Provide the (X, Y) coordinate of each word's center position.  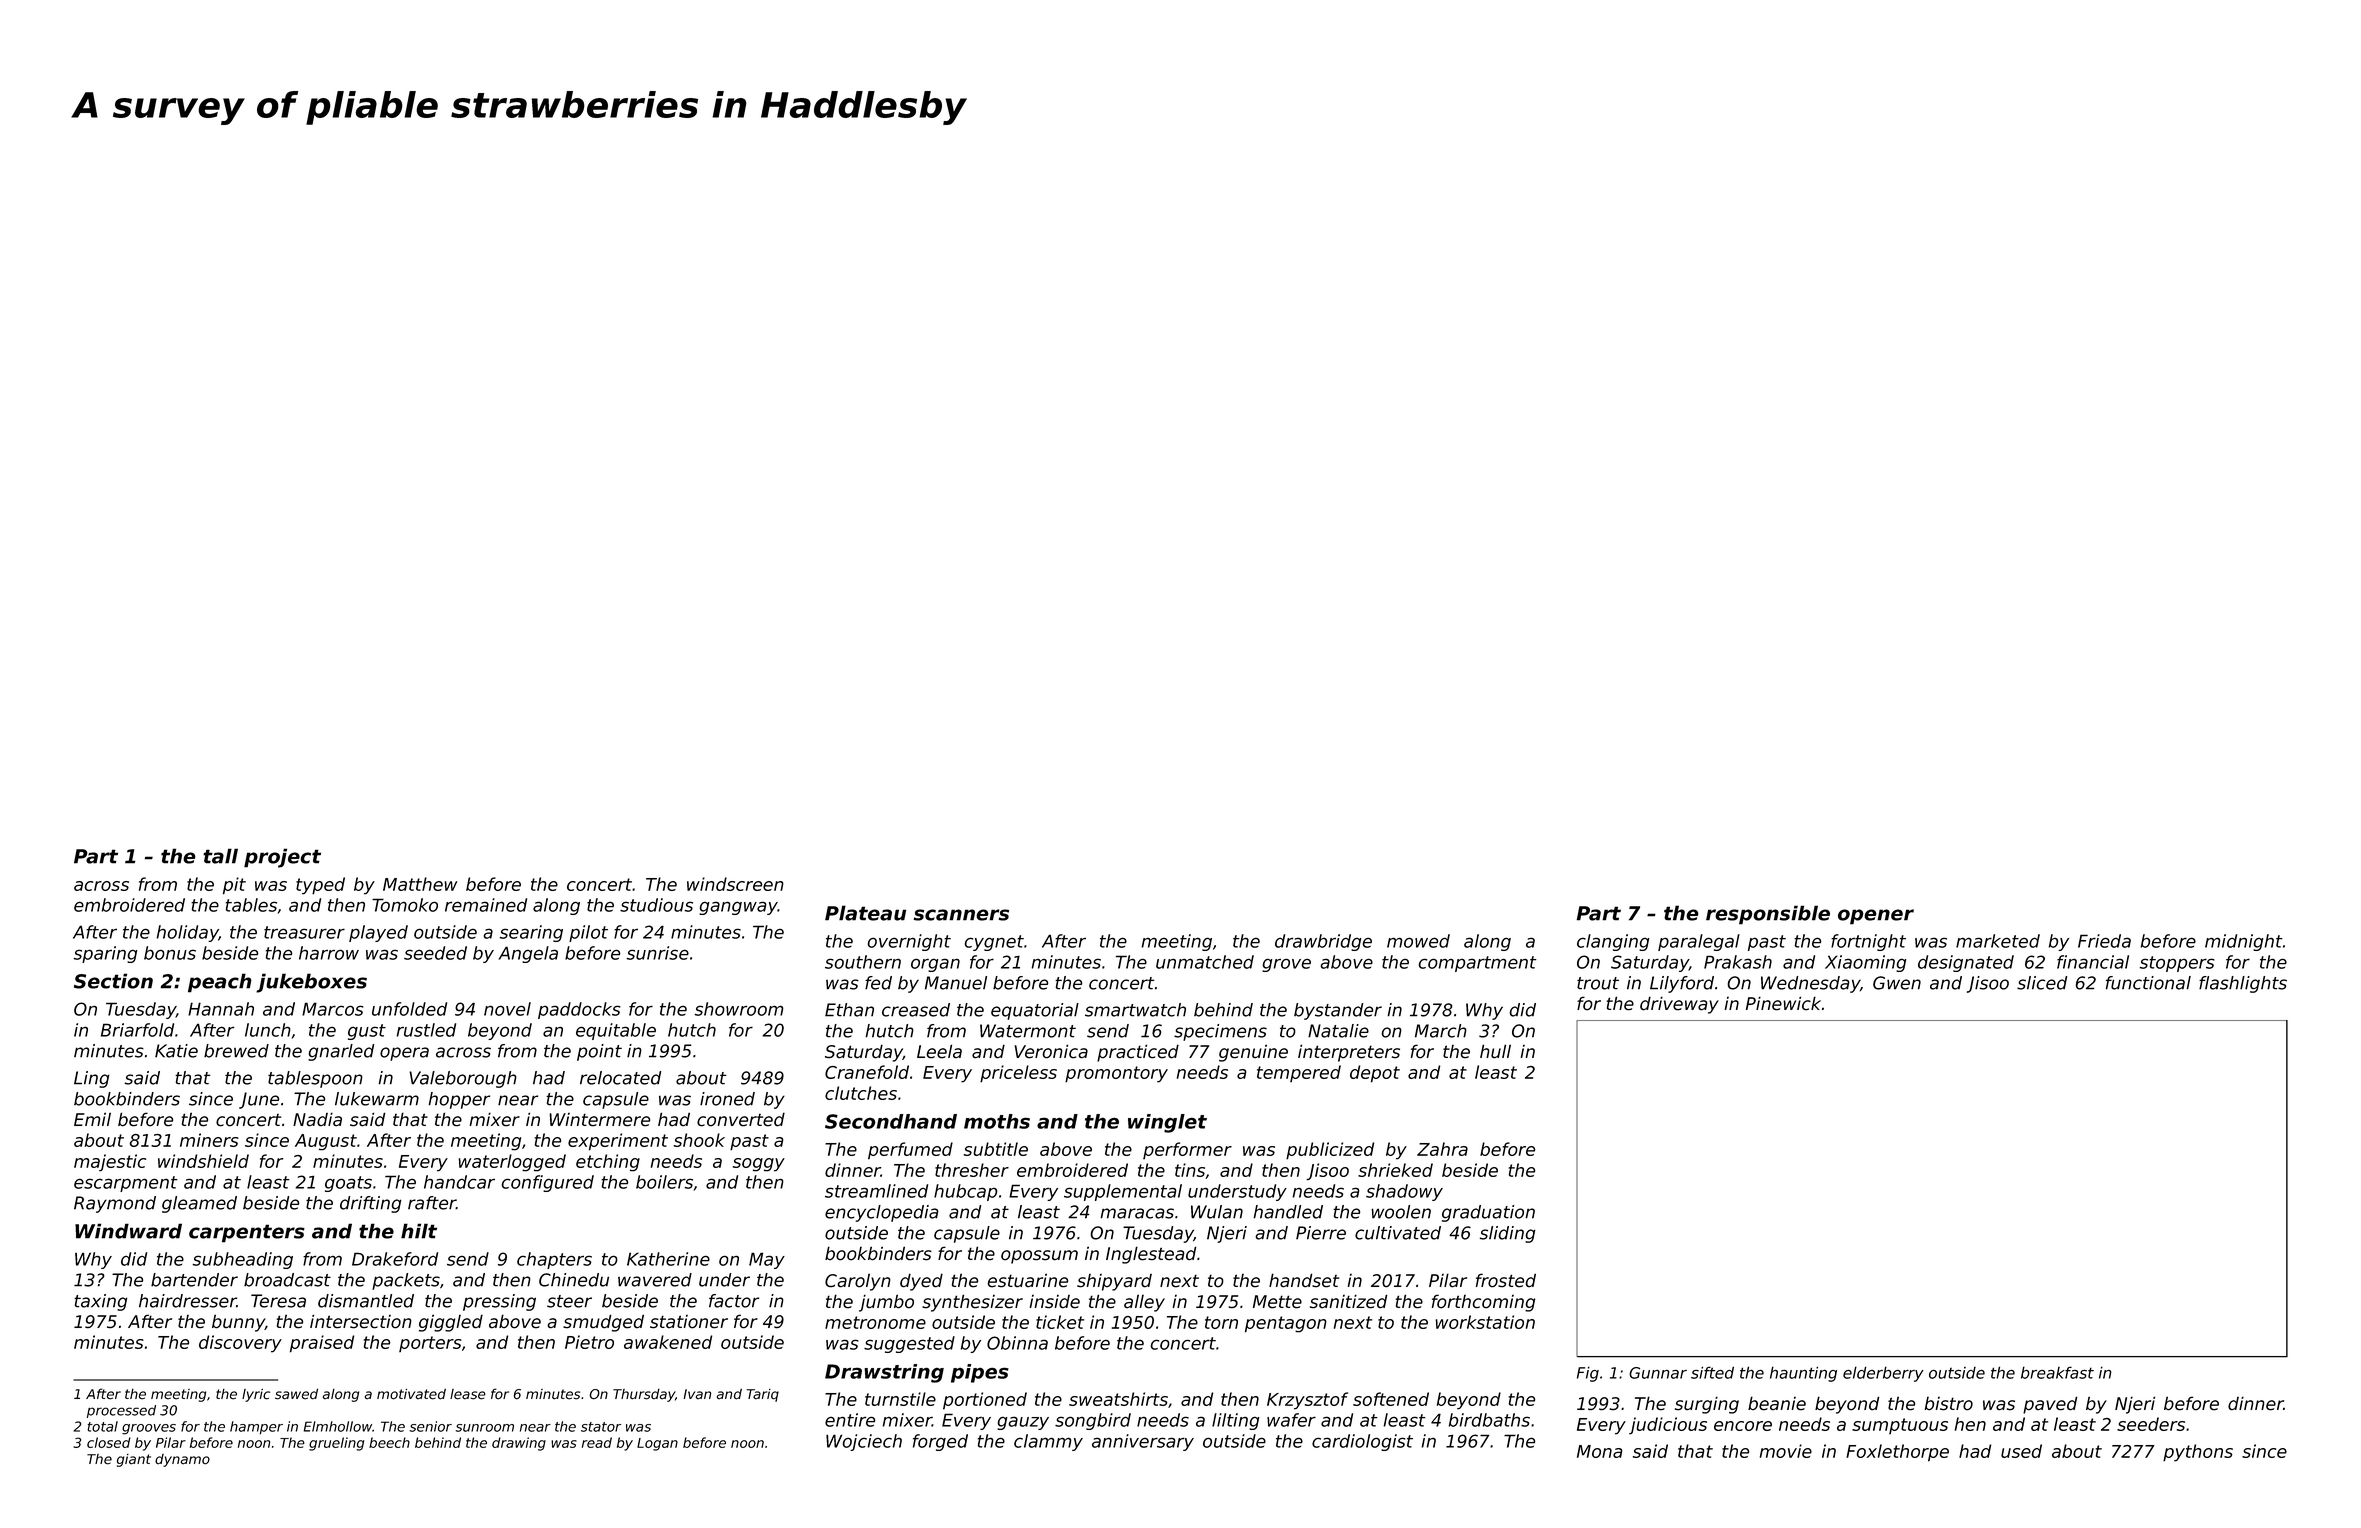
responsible (1768, 915)
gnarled (341, 1052)
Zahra (1442, 1149)
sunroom (484, 1428)
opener (1876, 917)
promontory (1116, 1074)
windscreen (735, 884)
